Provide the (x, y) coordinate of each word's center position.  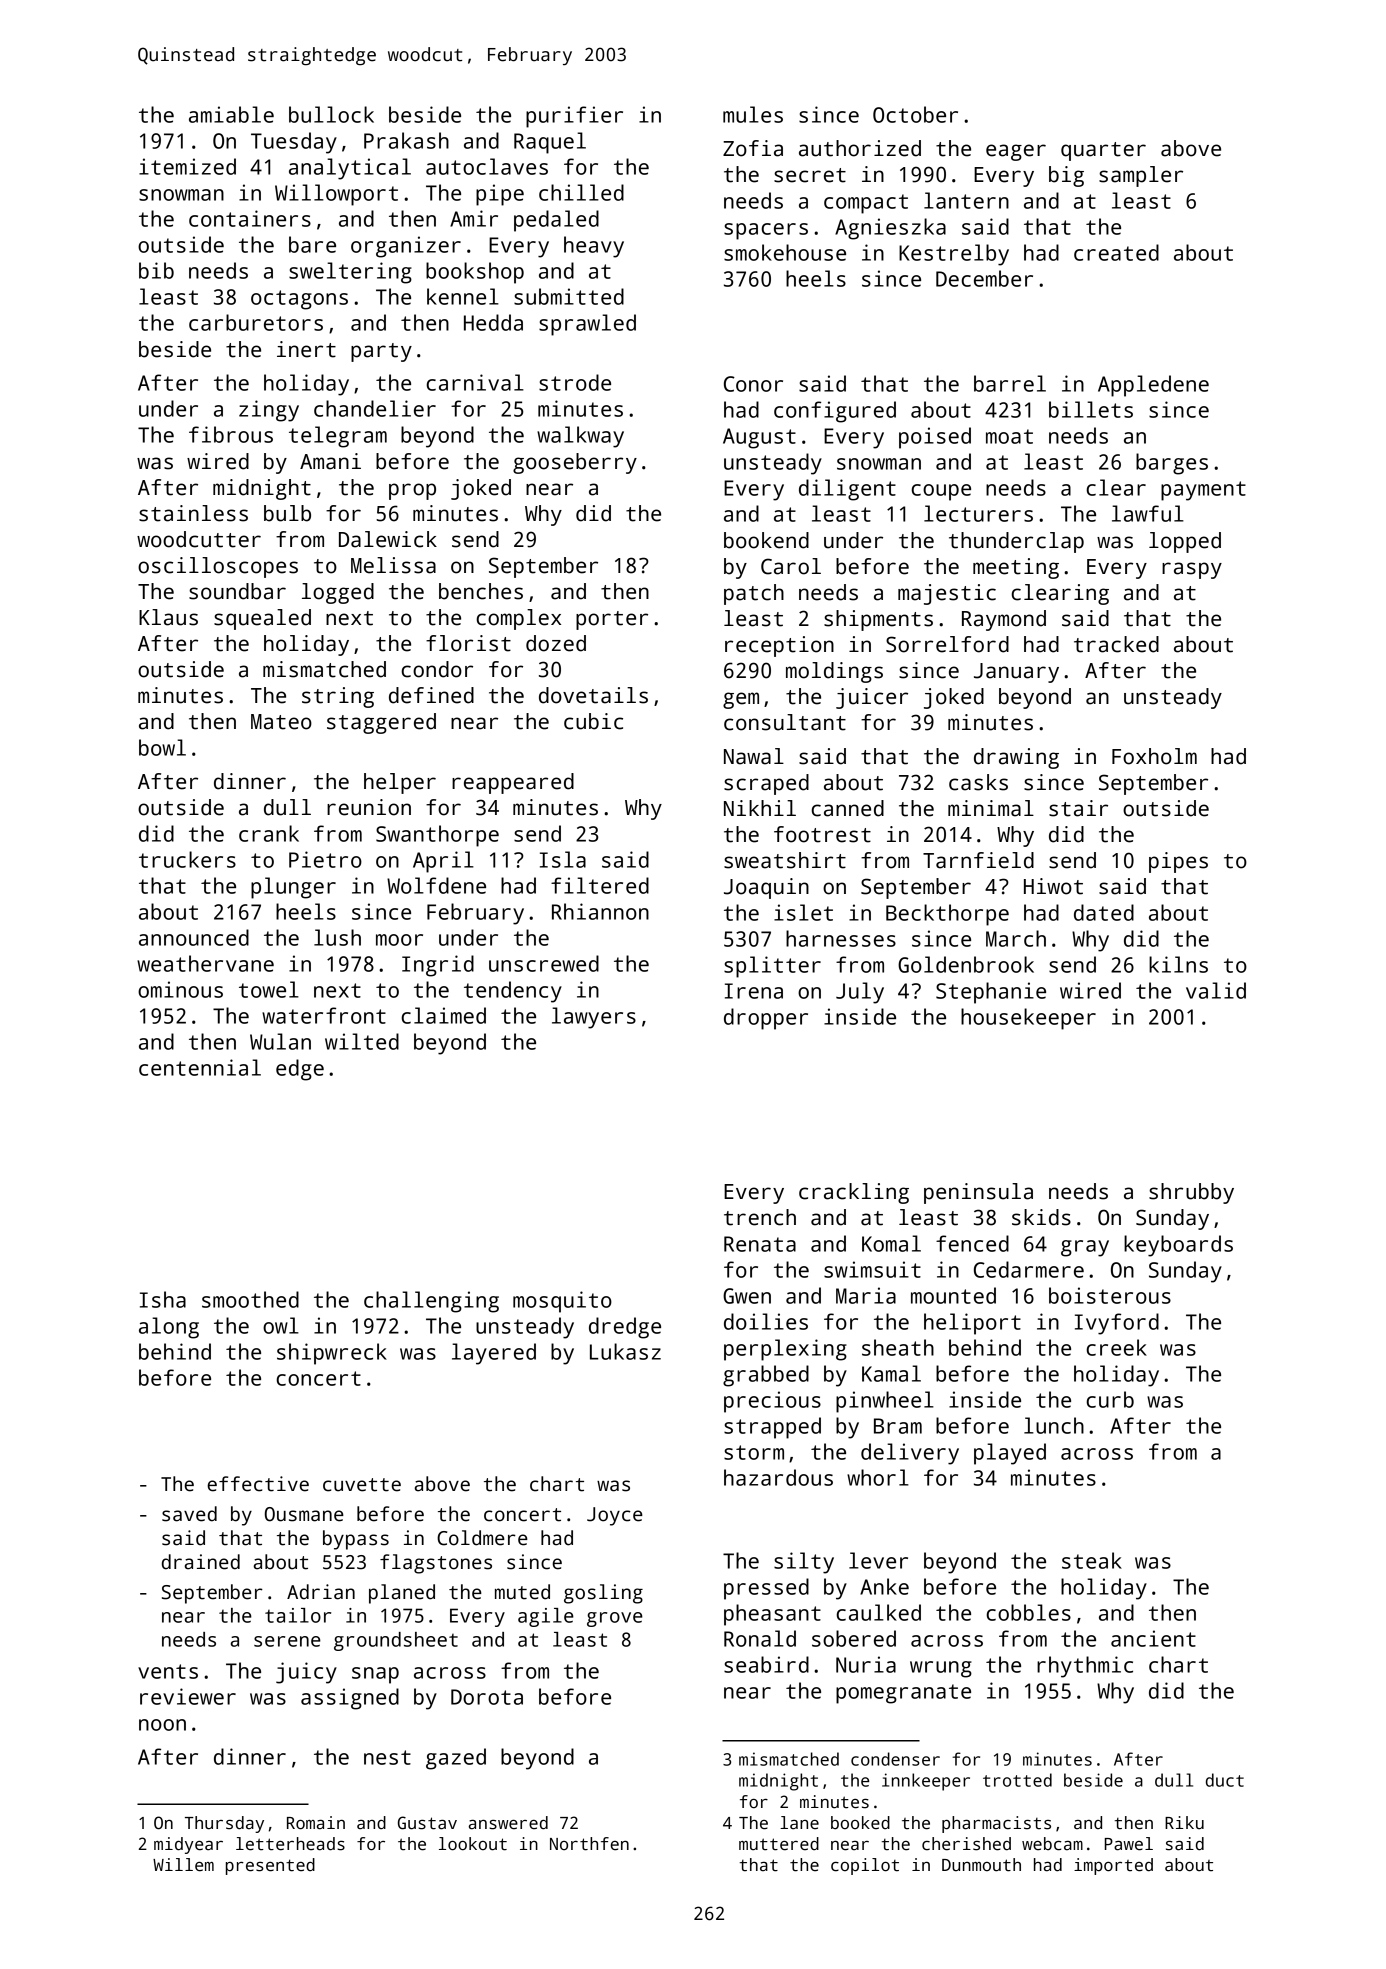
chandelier (375, 408)
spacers (766, 231)
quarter (1103, 151)
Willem (183, 1865)
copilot (865, 1866)
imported (1113, 1866)
